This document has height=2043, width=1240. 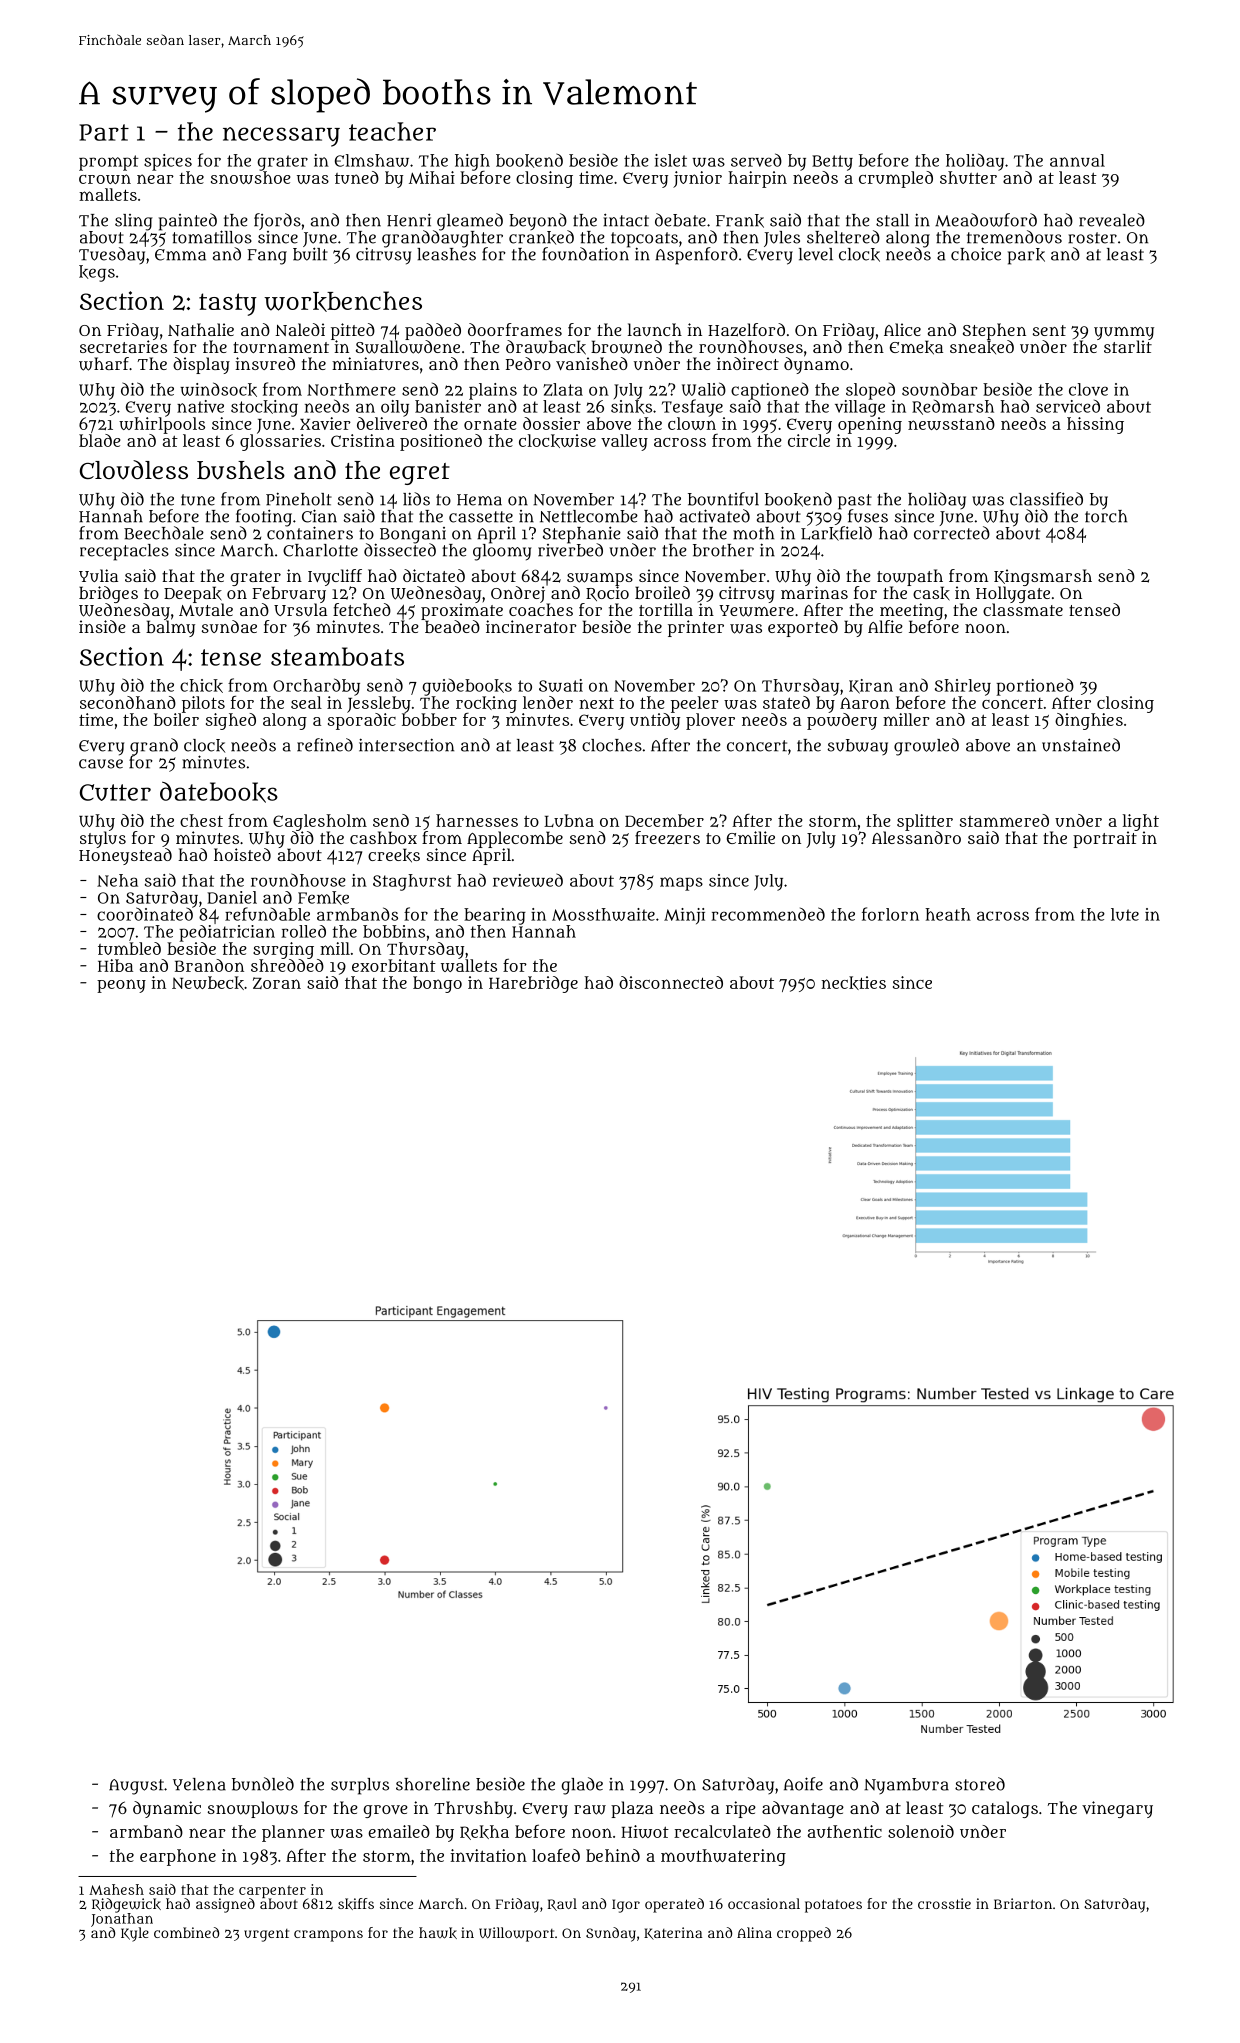 What do you see at coordinates (121, 986) in the document?
I see `peony` at bounding box center [121, 986].
